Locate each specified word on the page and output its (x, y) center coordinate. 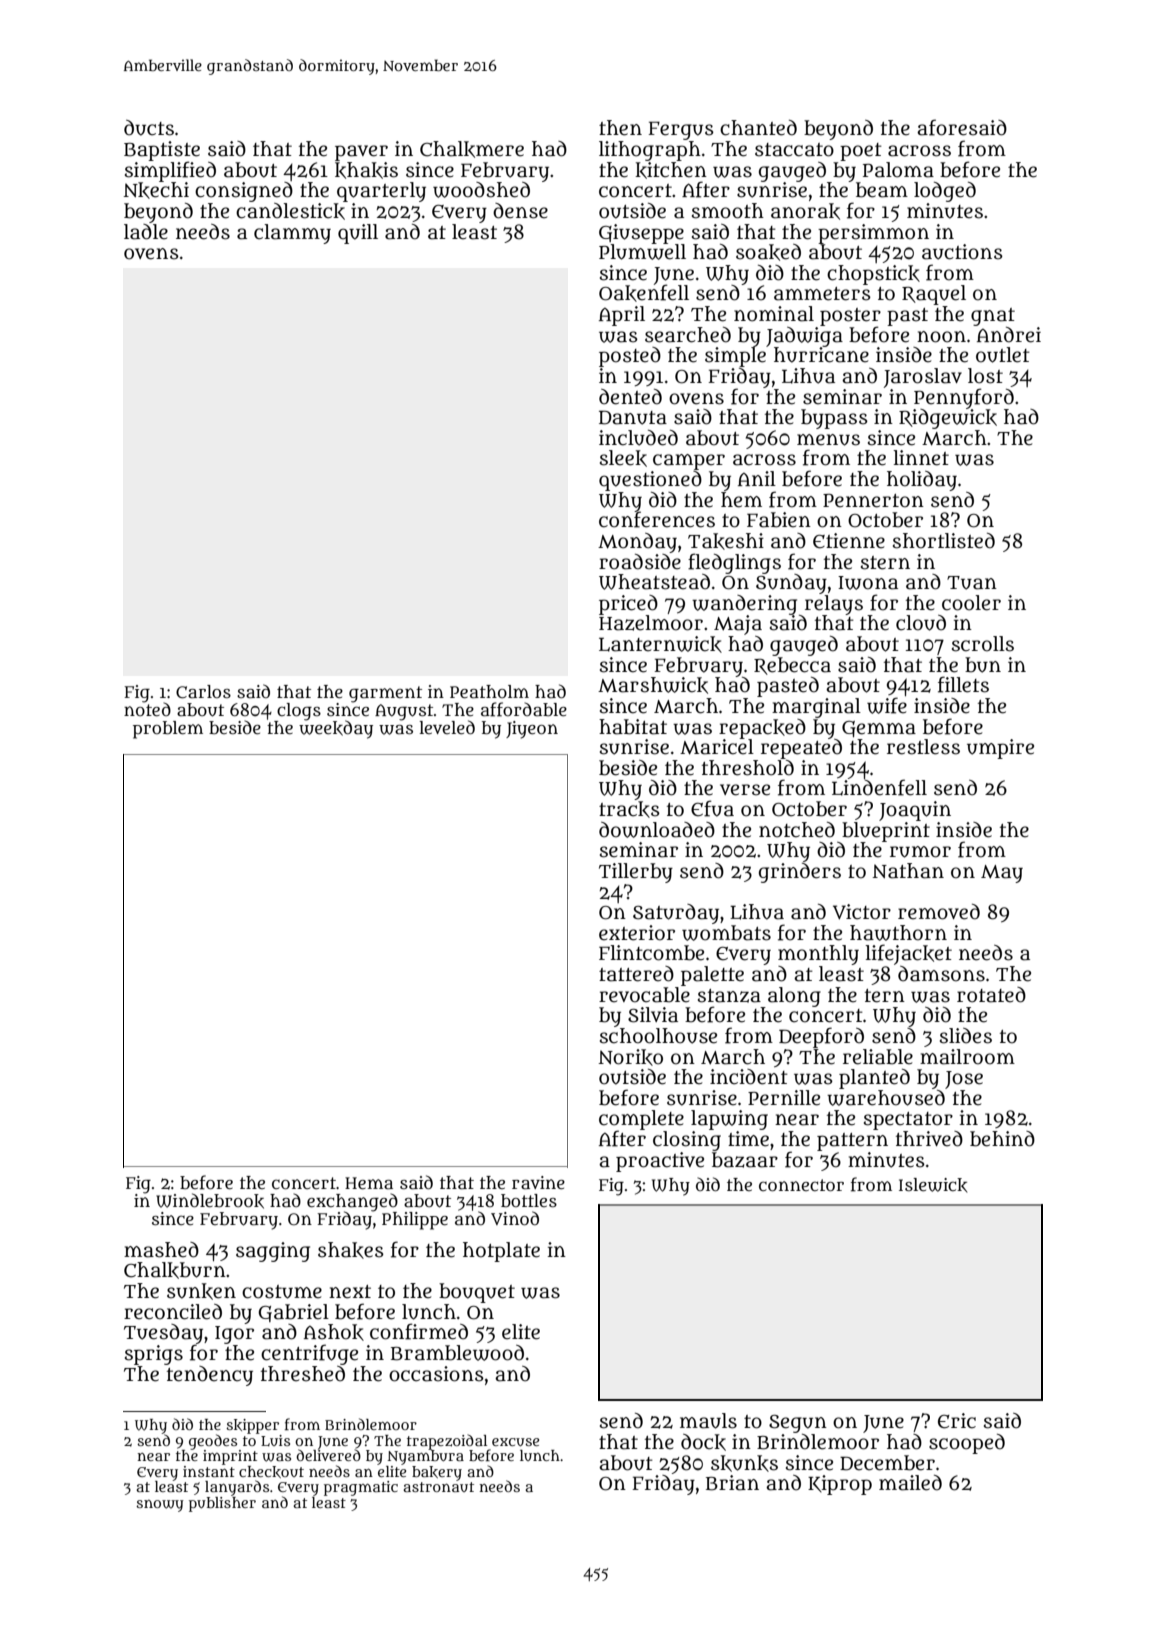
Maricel (717, 747)
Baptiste (162, 151)
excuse (515, 1442)
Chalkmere (472, 149)
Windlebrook (210, 1201)
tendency (210, 1376)
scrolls (983, 644)
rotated (991, 995)
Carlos (203, 692)
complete (641, 1120)
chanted (758, 128)
